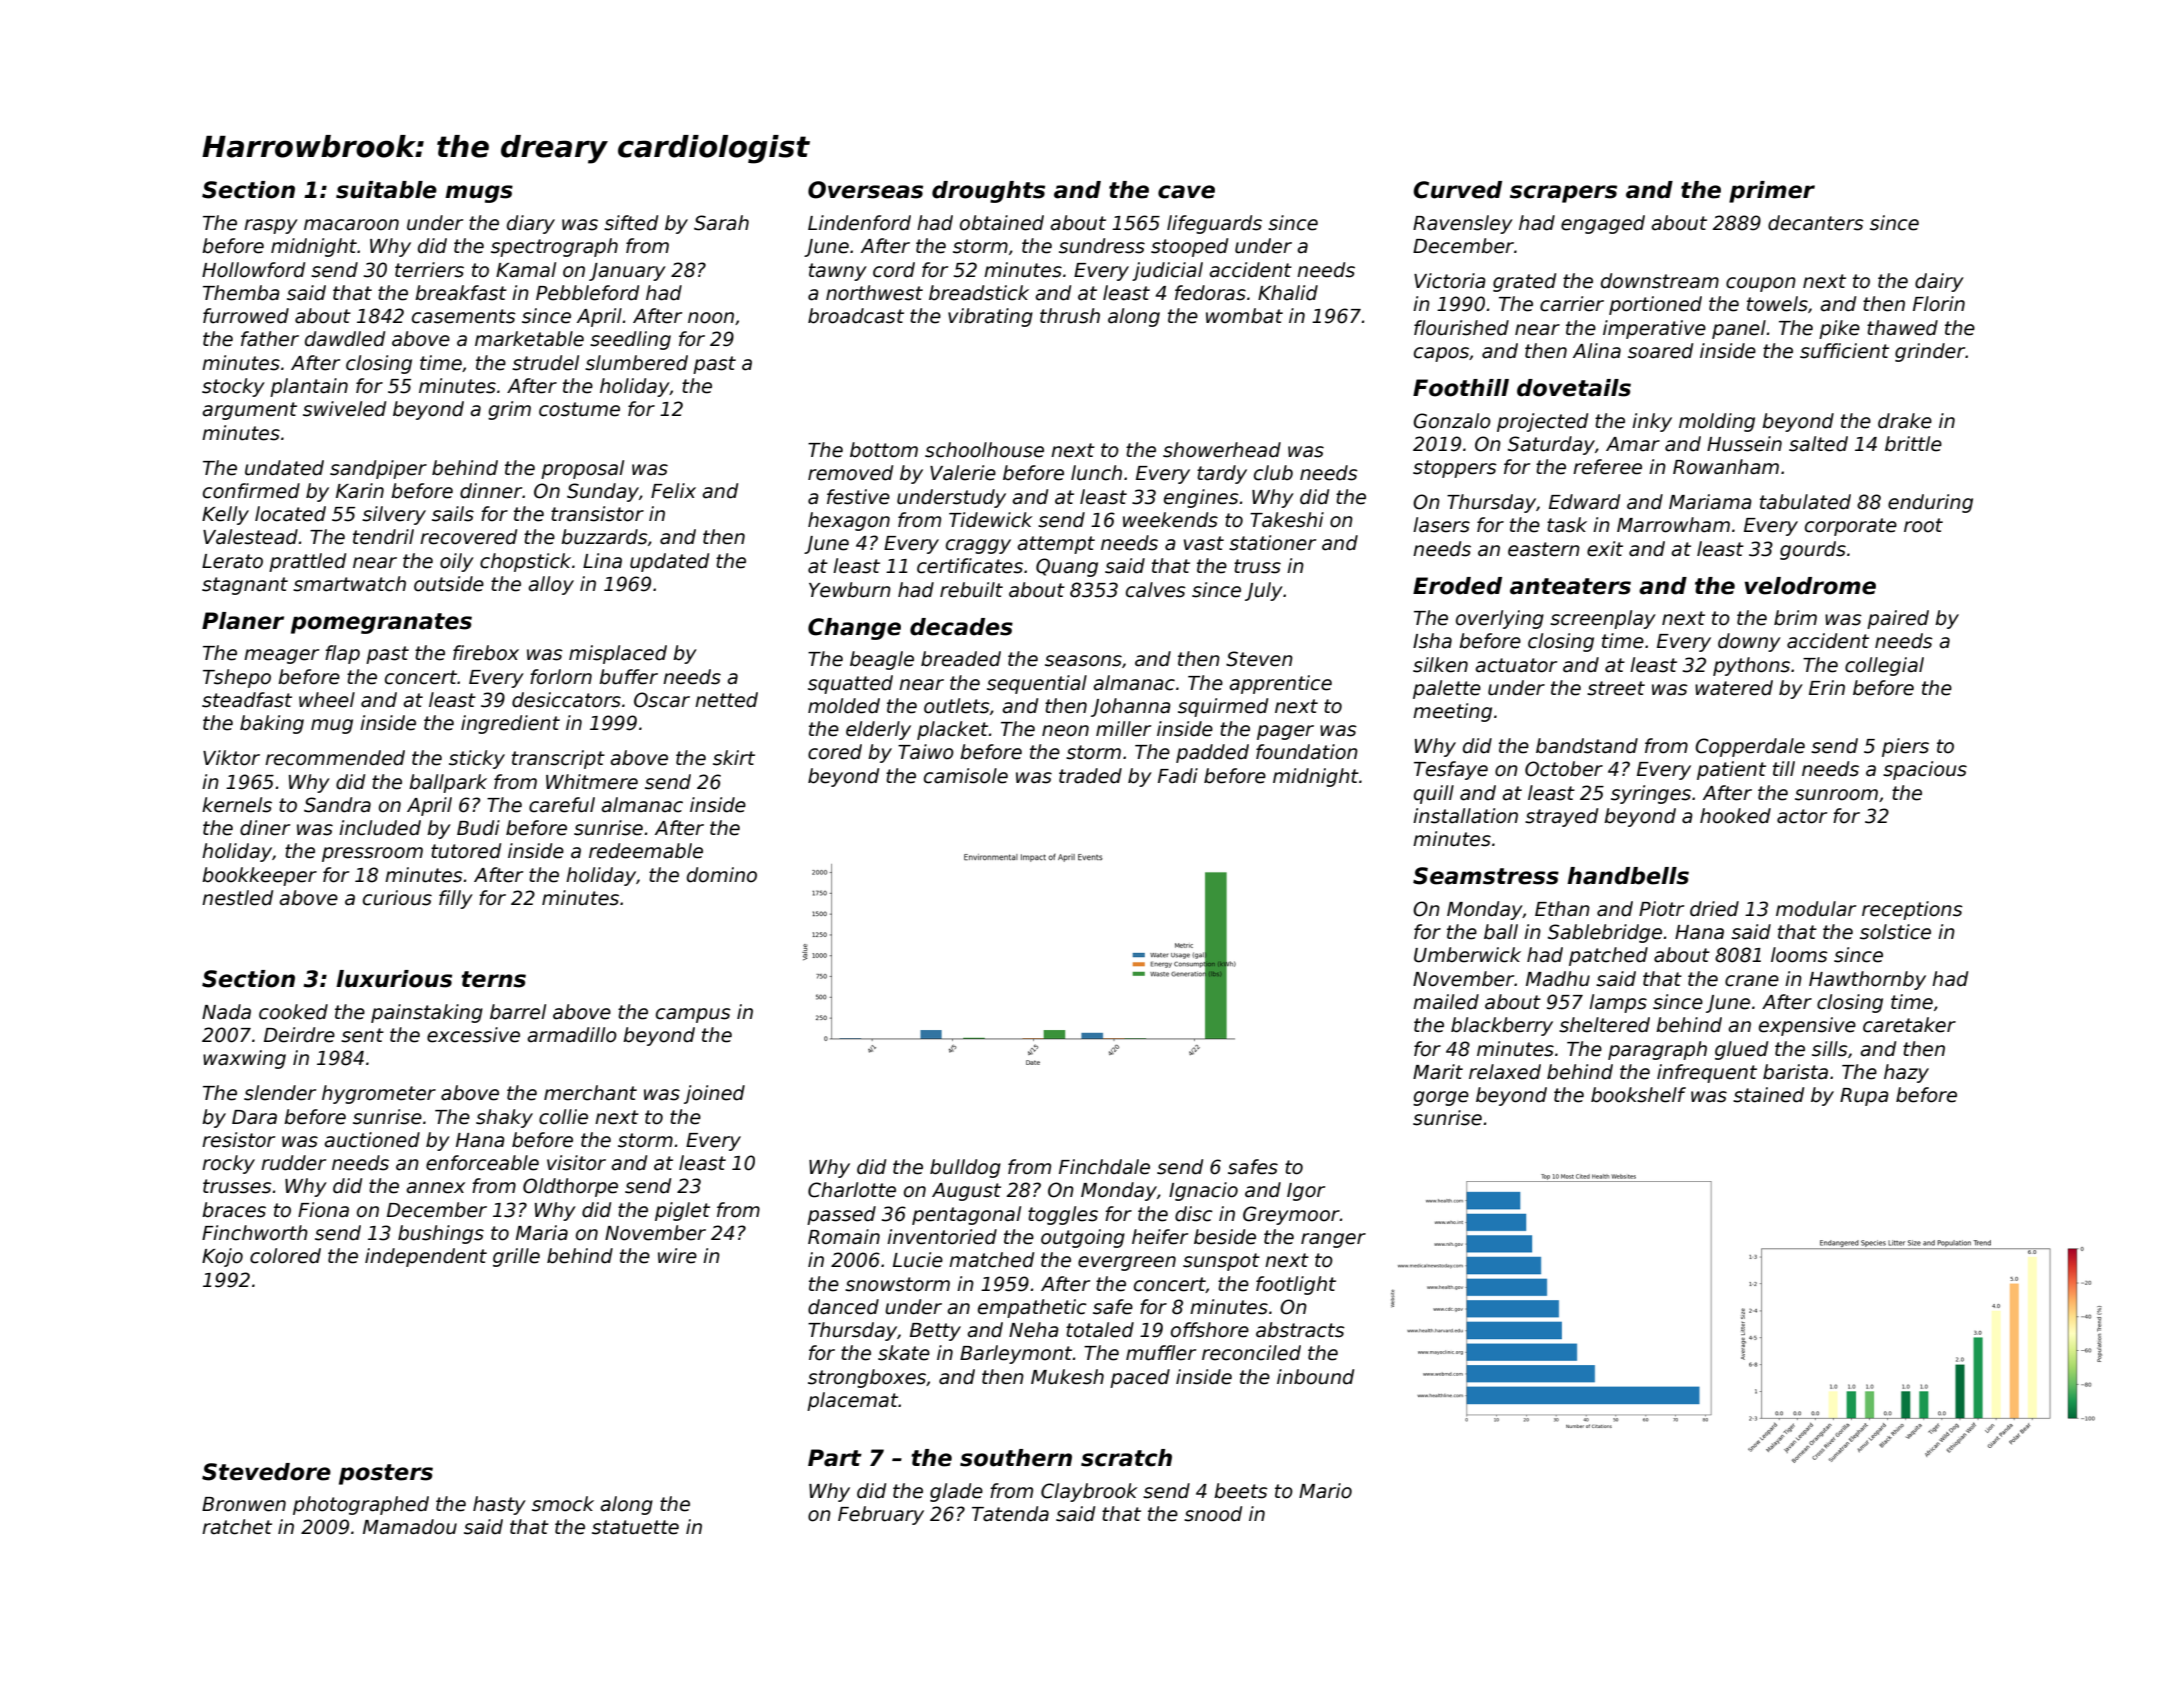  What do you see at coordinates (1816, 223) in the page?
I see `decanters` at bounding box center [1816, 223].
